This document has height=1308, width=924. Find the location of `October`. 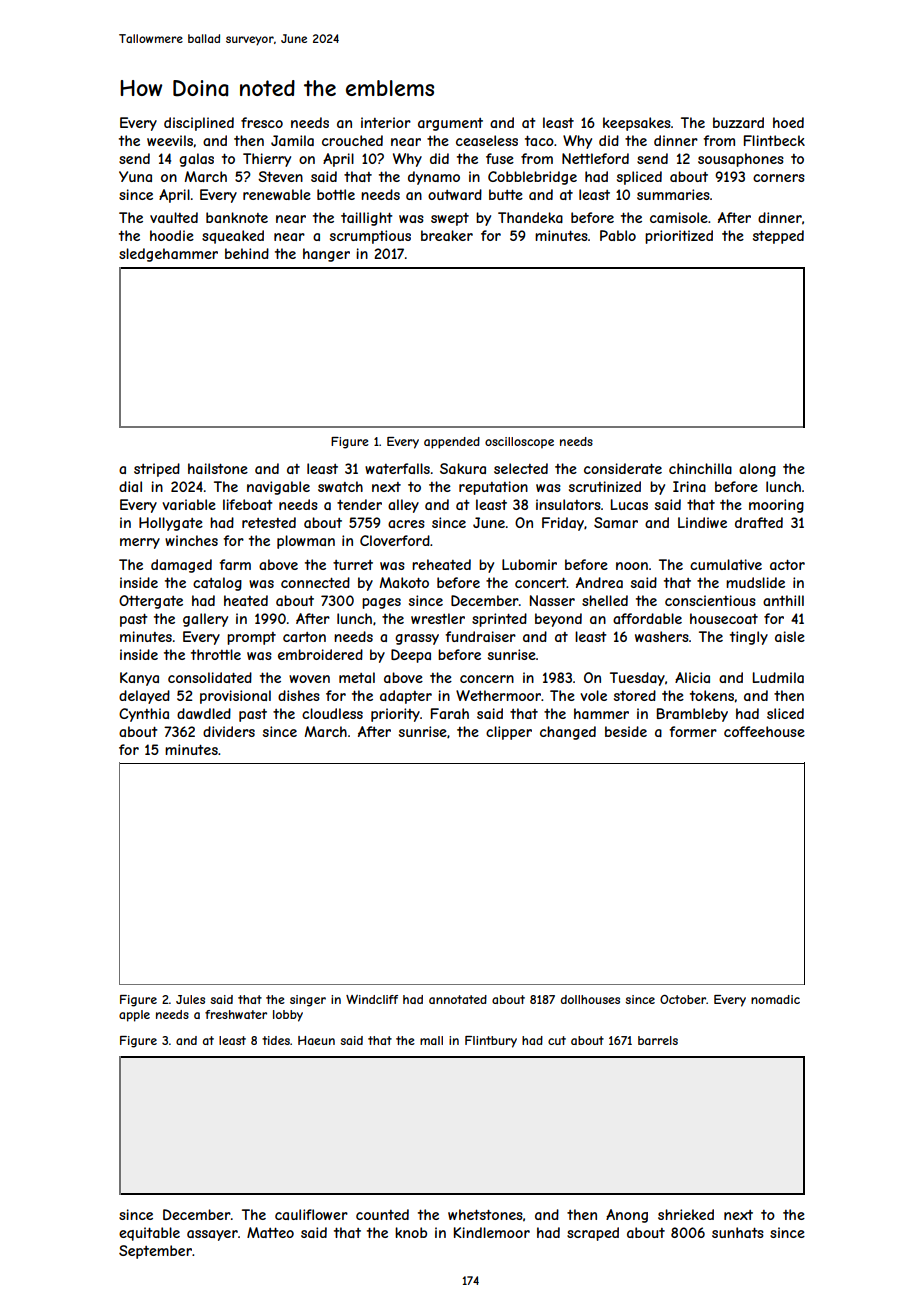

October is located at coordinates (683, 999).
